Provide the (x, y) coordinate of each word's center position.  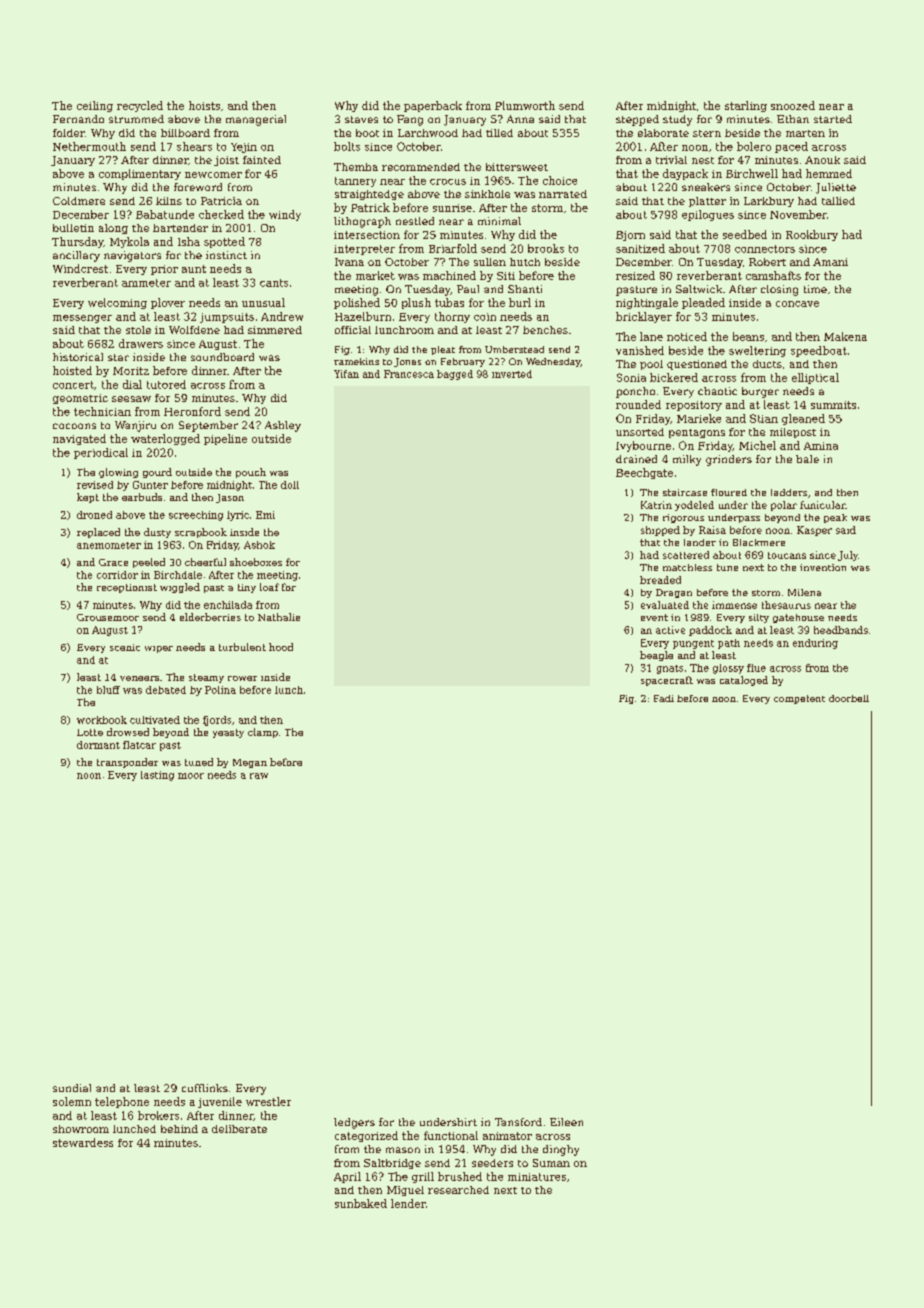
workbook (102, 720)
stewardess (83, 1142)
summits (833, 405)
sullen (490, 262)
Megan (250, 763)
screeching (196, 516)
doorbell (849, 698)
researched (458, 1190)
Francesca (409, 374)
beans (748, 336)
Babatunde (165, 214)
